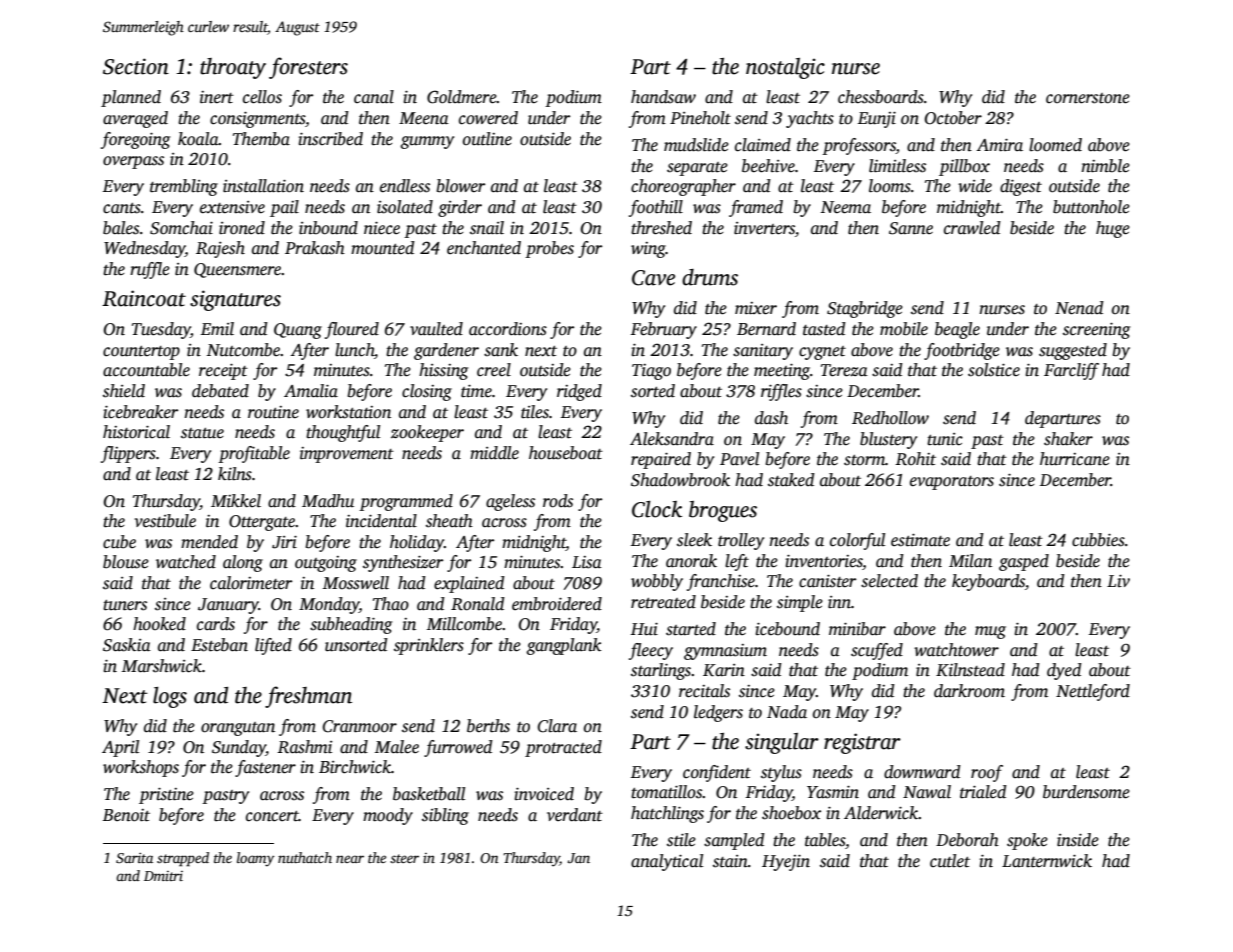 This screenshot has width=1233, height=952. I want to click on Nettleford, so click(1093, 692).
